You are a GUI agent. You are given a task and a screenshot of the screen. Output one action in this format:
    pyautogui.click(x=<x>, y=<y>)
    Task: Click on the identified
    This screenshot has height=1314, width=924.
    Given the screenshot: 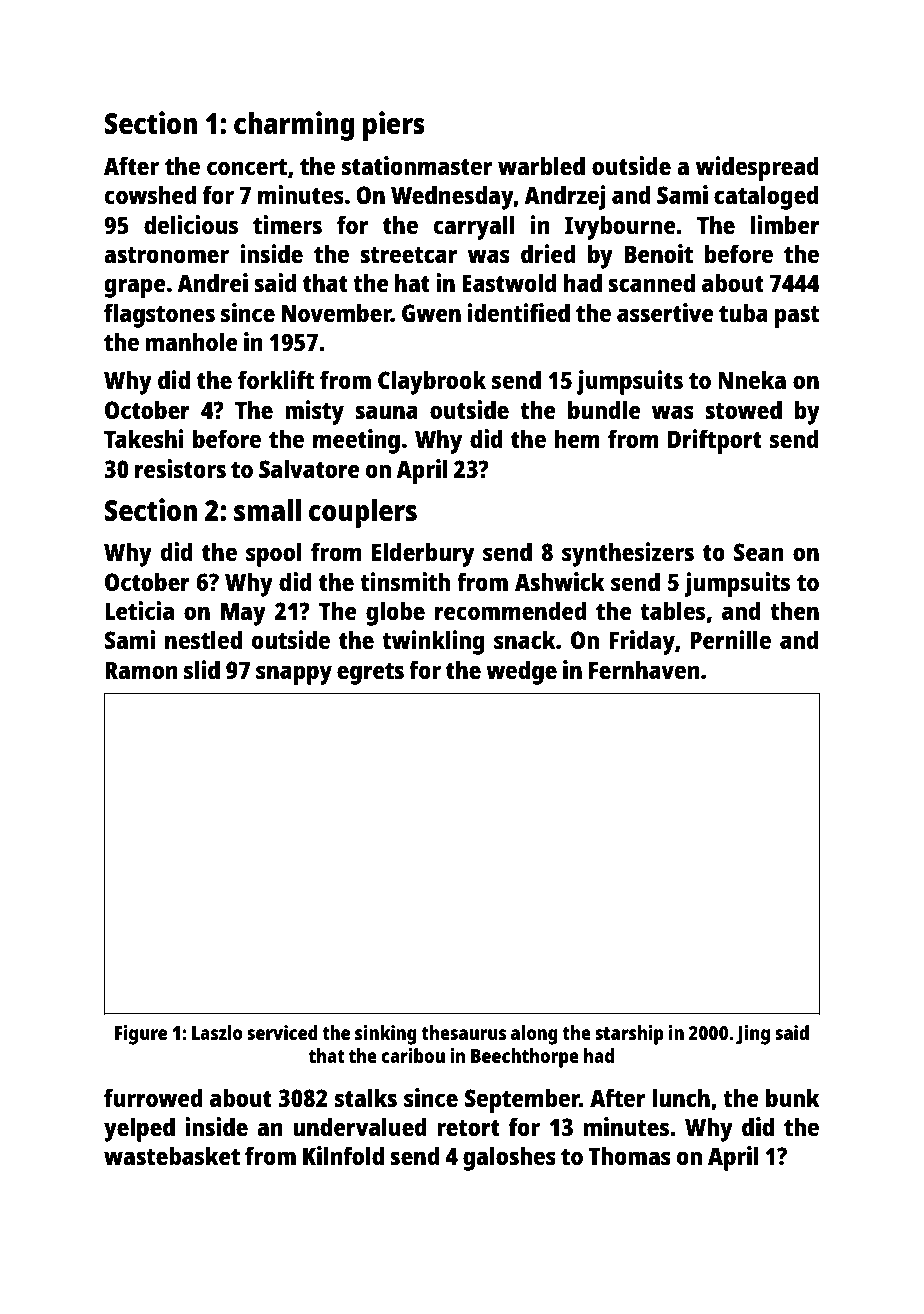 What is the action you would take?
    pyautogui.click(x=519, y=312)
